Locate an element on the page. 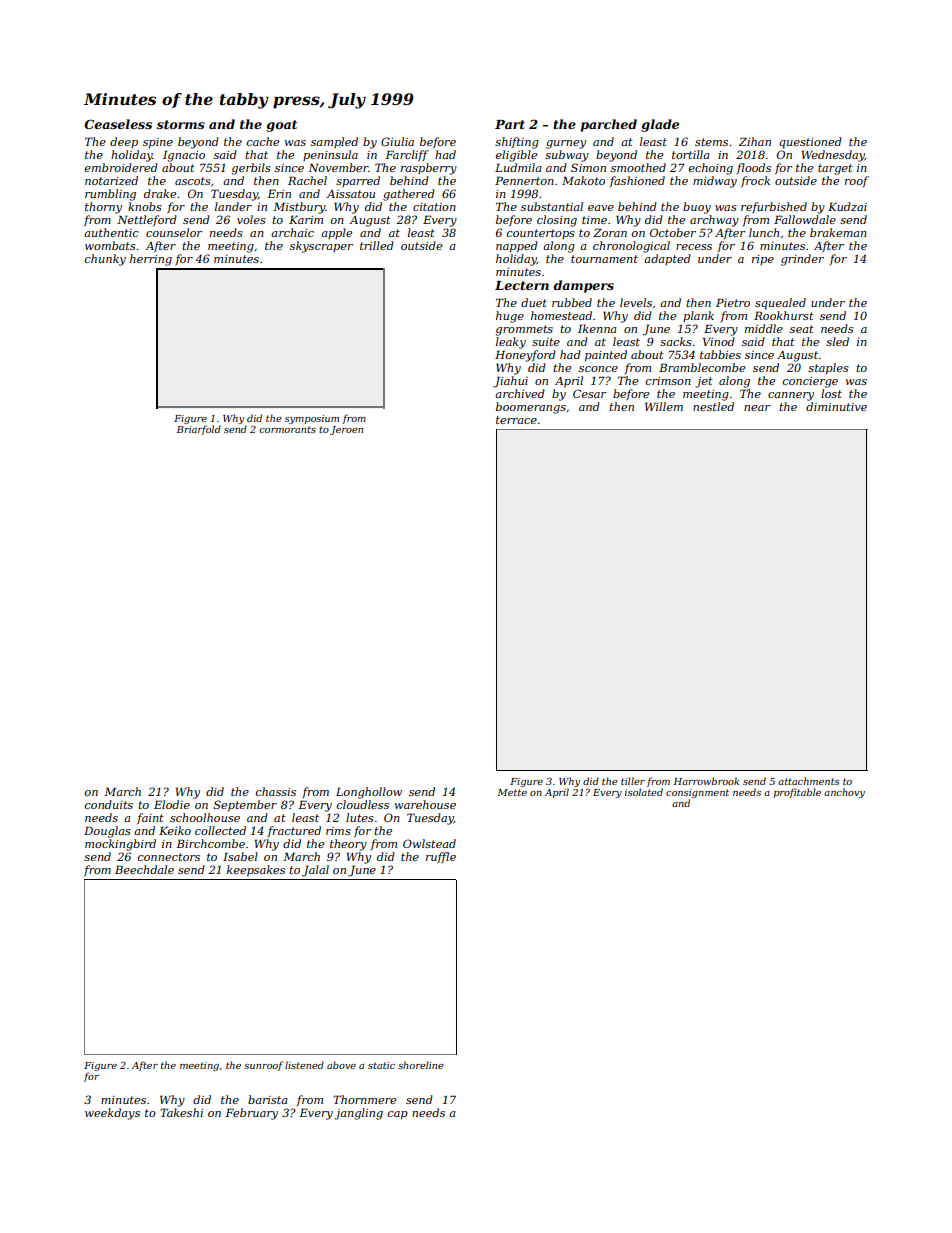  Douglas is located at coordinates (107, 832).
